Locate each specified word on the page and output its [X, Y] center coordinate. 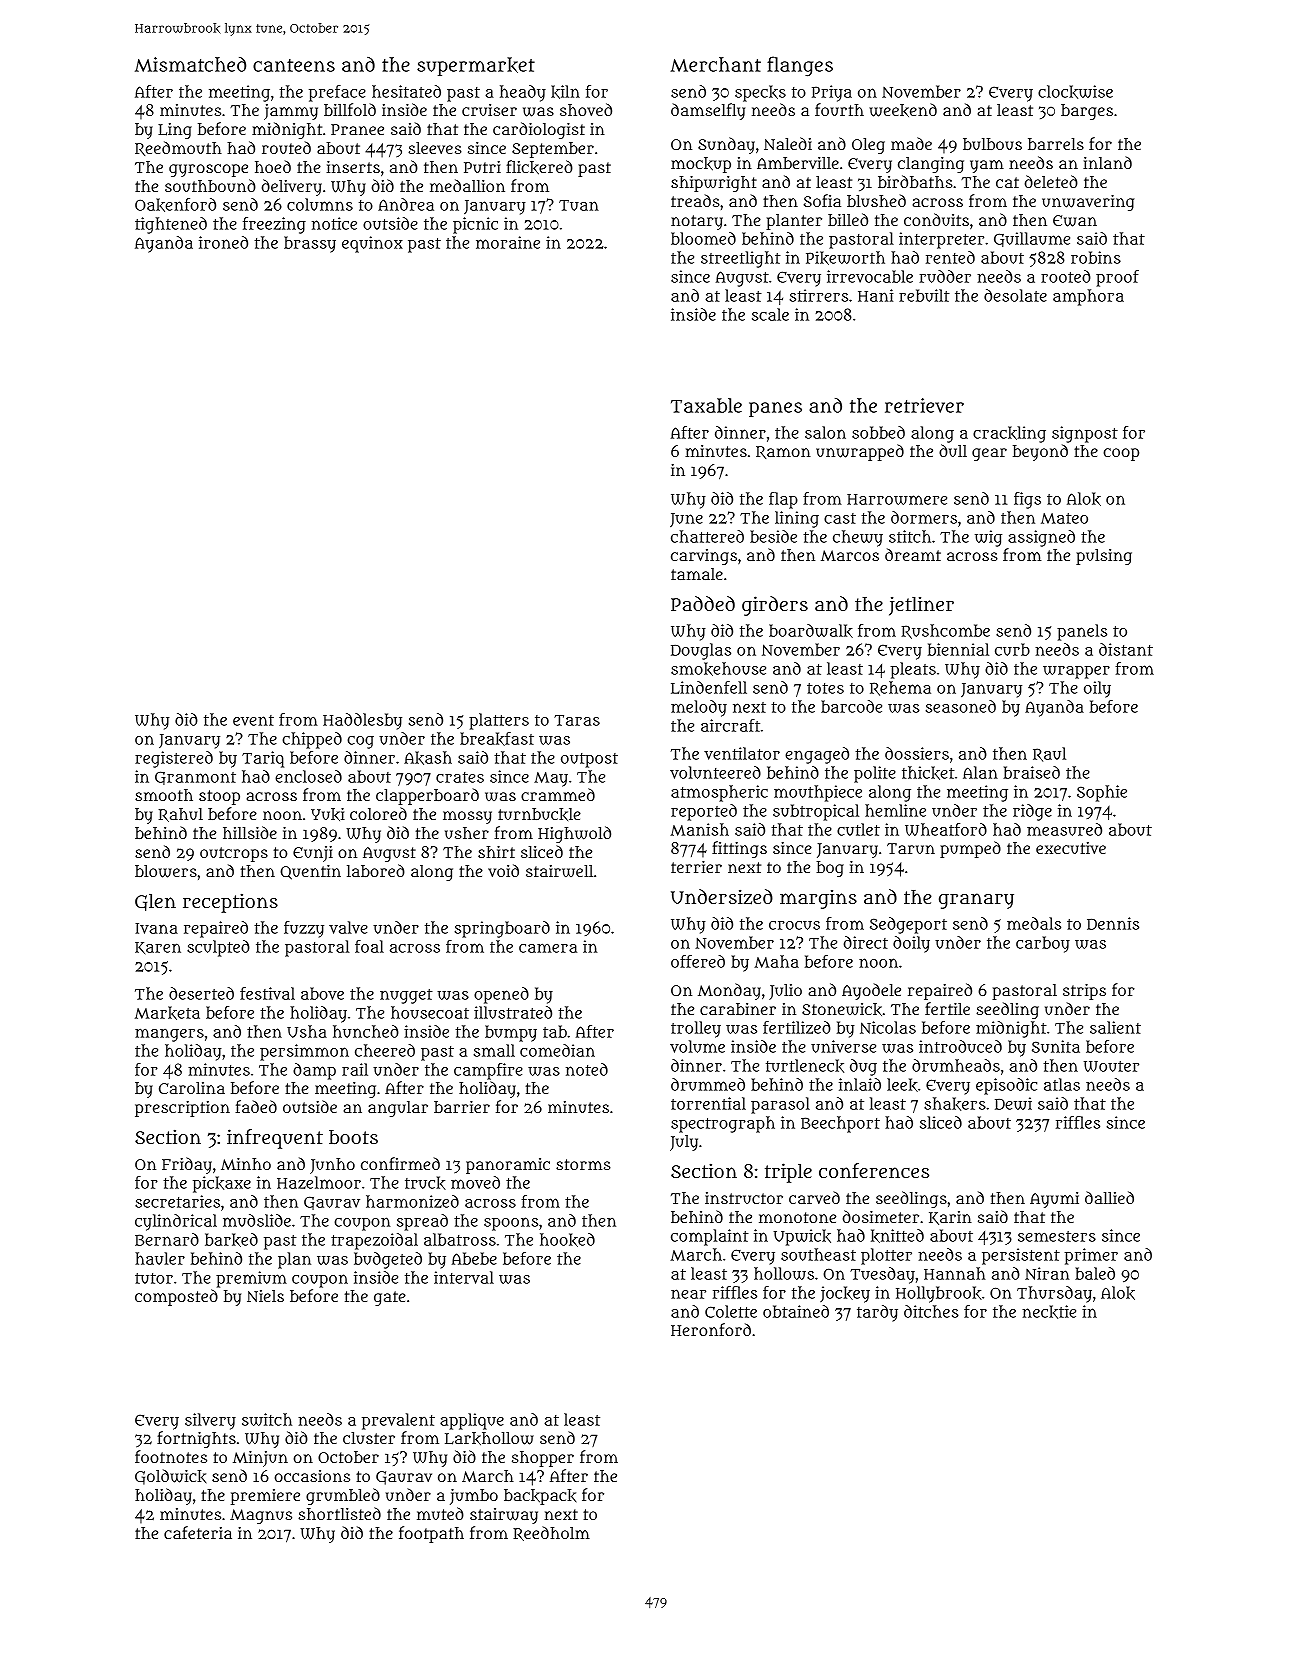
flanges [800, 66]
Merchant [716, 64]
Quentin [310, 872]
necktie [1049, 1312]
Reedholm [551, 1533]
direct [866, 942]
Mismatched [190, 64]
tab [555, 1031]
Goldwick [170, 1477]
